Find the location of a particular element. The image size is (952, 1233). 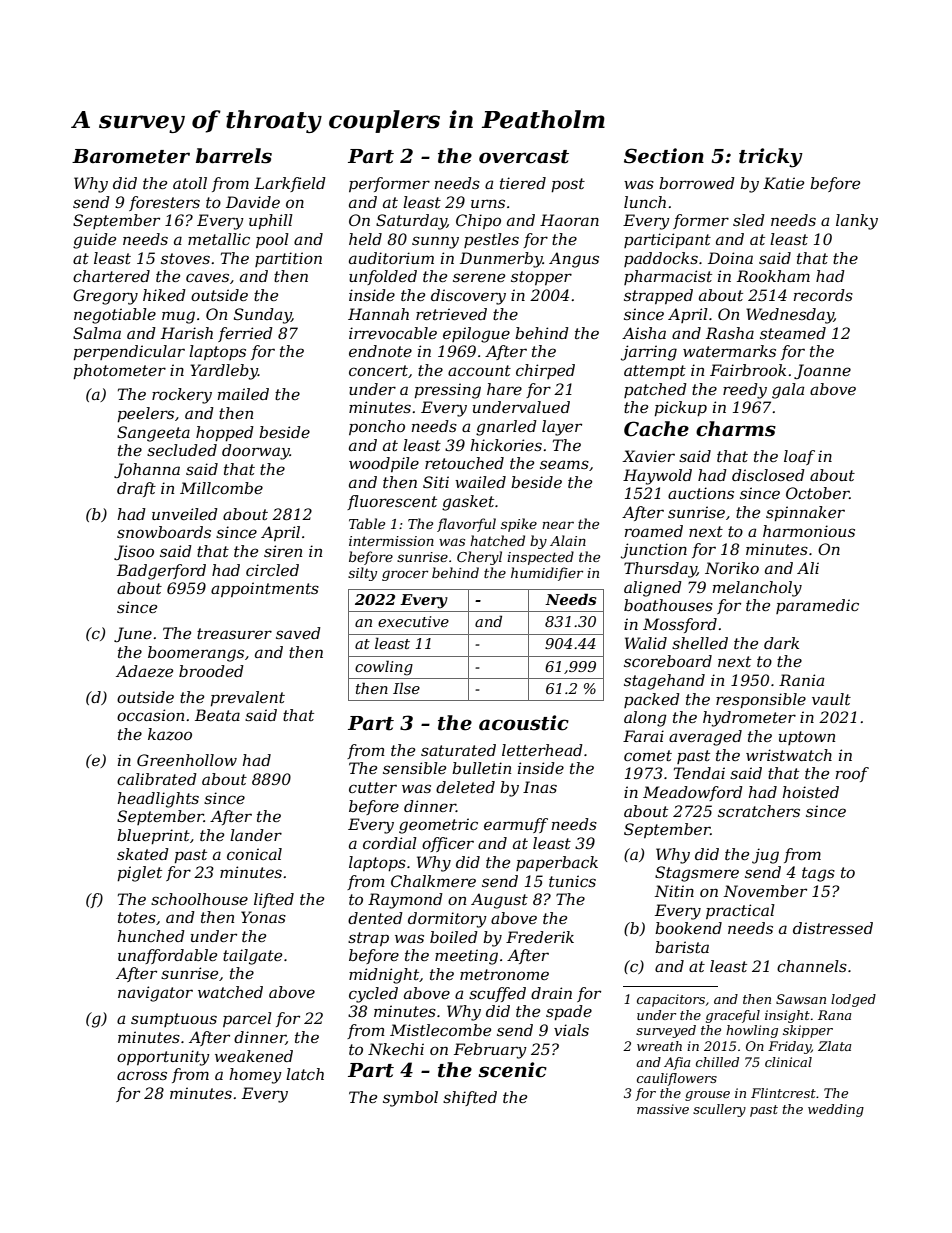

melancholy is located at coordinates (757, 589).
